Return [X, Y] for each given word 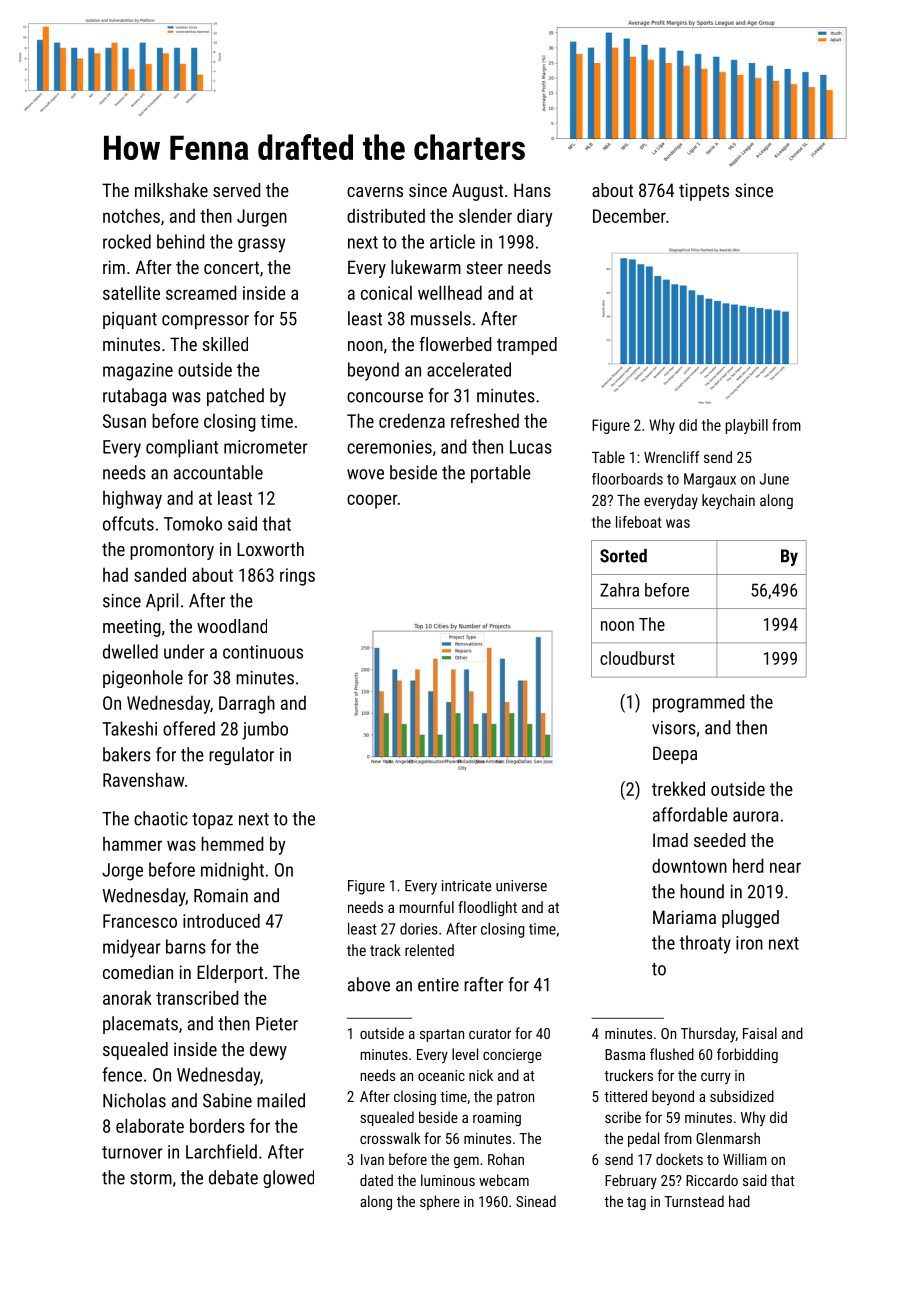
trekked [678, 788]
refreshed [485, 420]
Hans [532, 190]
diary [534, 217]
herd [748, 865]
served [237, 190]
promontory [172, 551]
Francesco [140, 921]
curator [490, 1034]
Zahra [619, 590]
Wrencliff [672, 457]
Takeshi [129, 728]
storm [151, 1178]
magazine [138, 372]
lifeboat [638, 522]
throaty [705, 944]
